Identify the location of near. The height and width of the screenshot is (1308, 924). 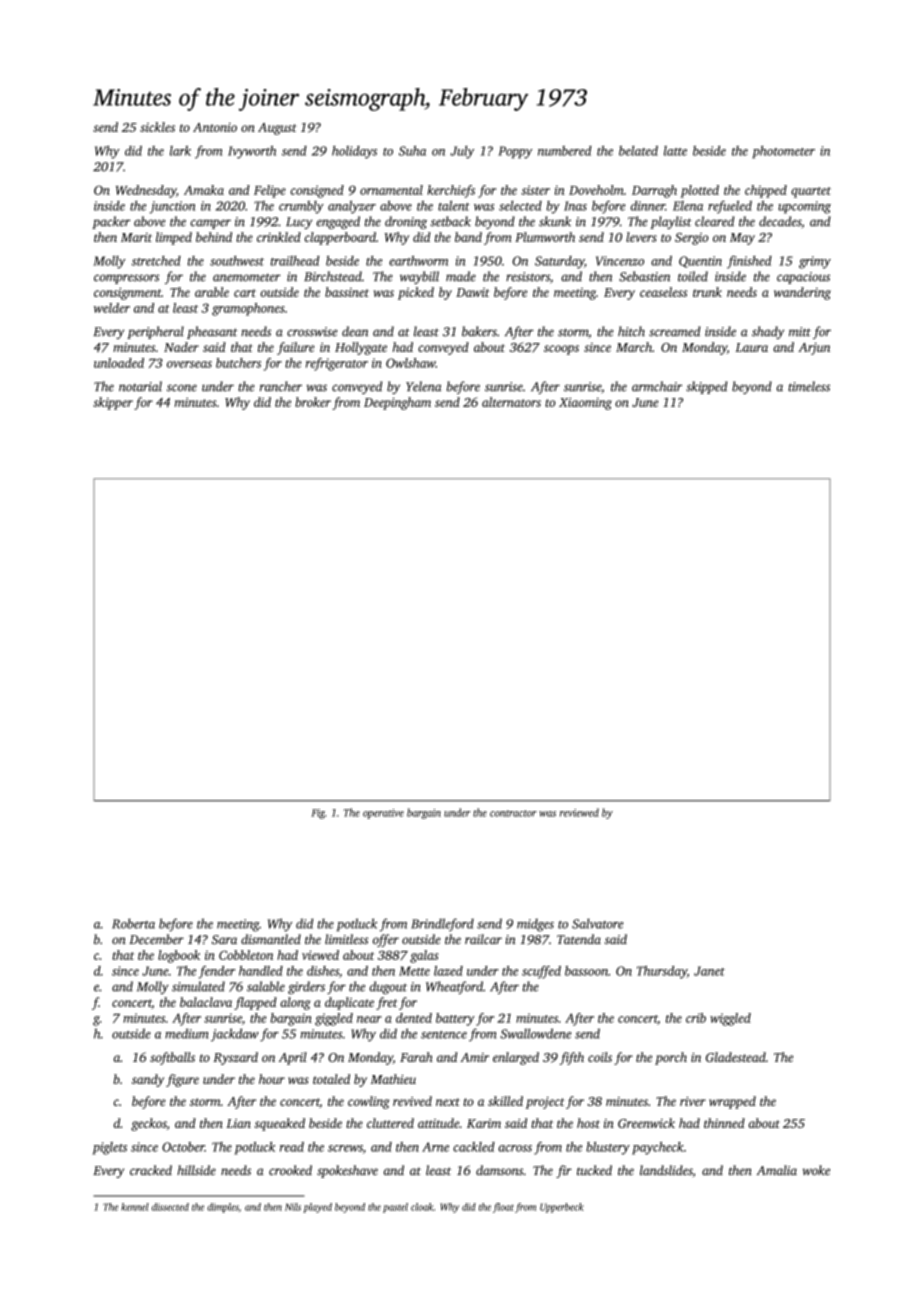
(369, 1019).
